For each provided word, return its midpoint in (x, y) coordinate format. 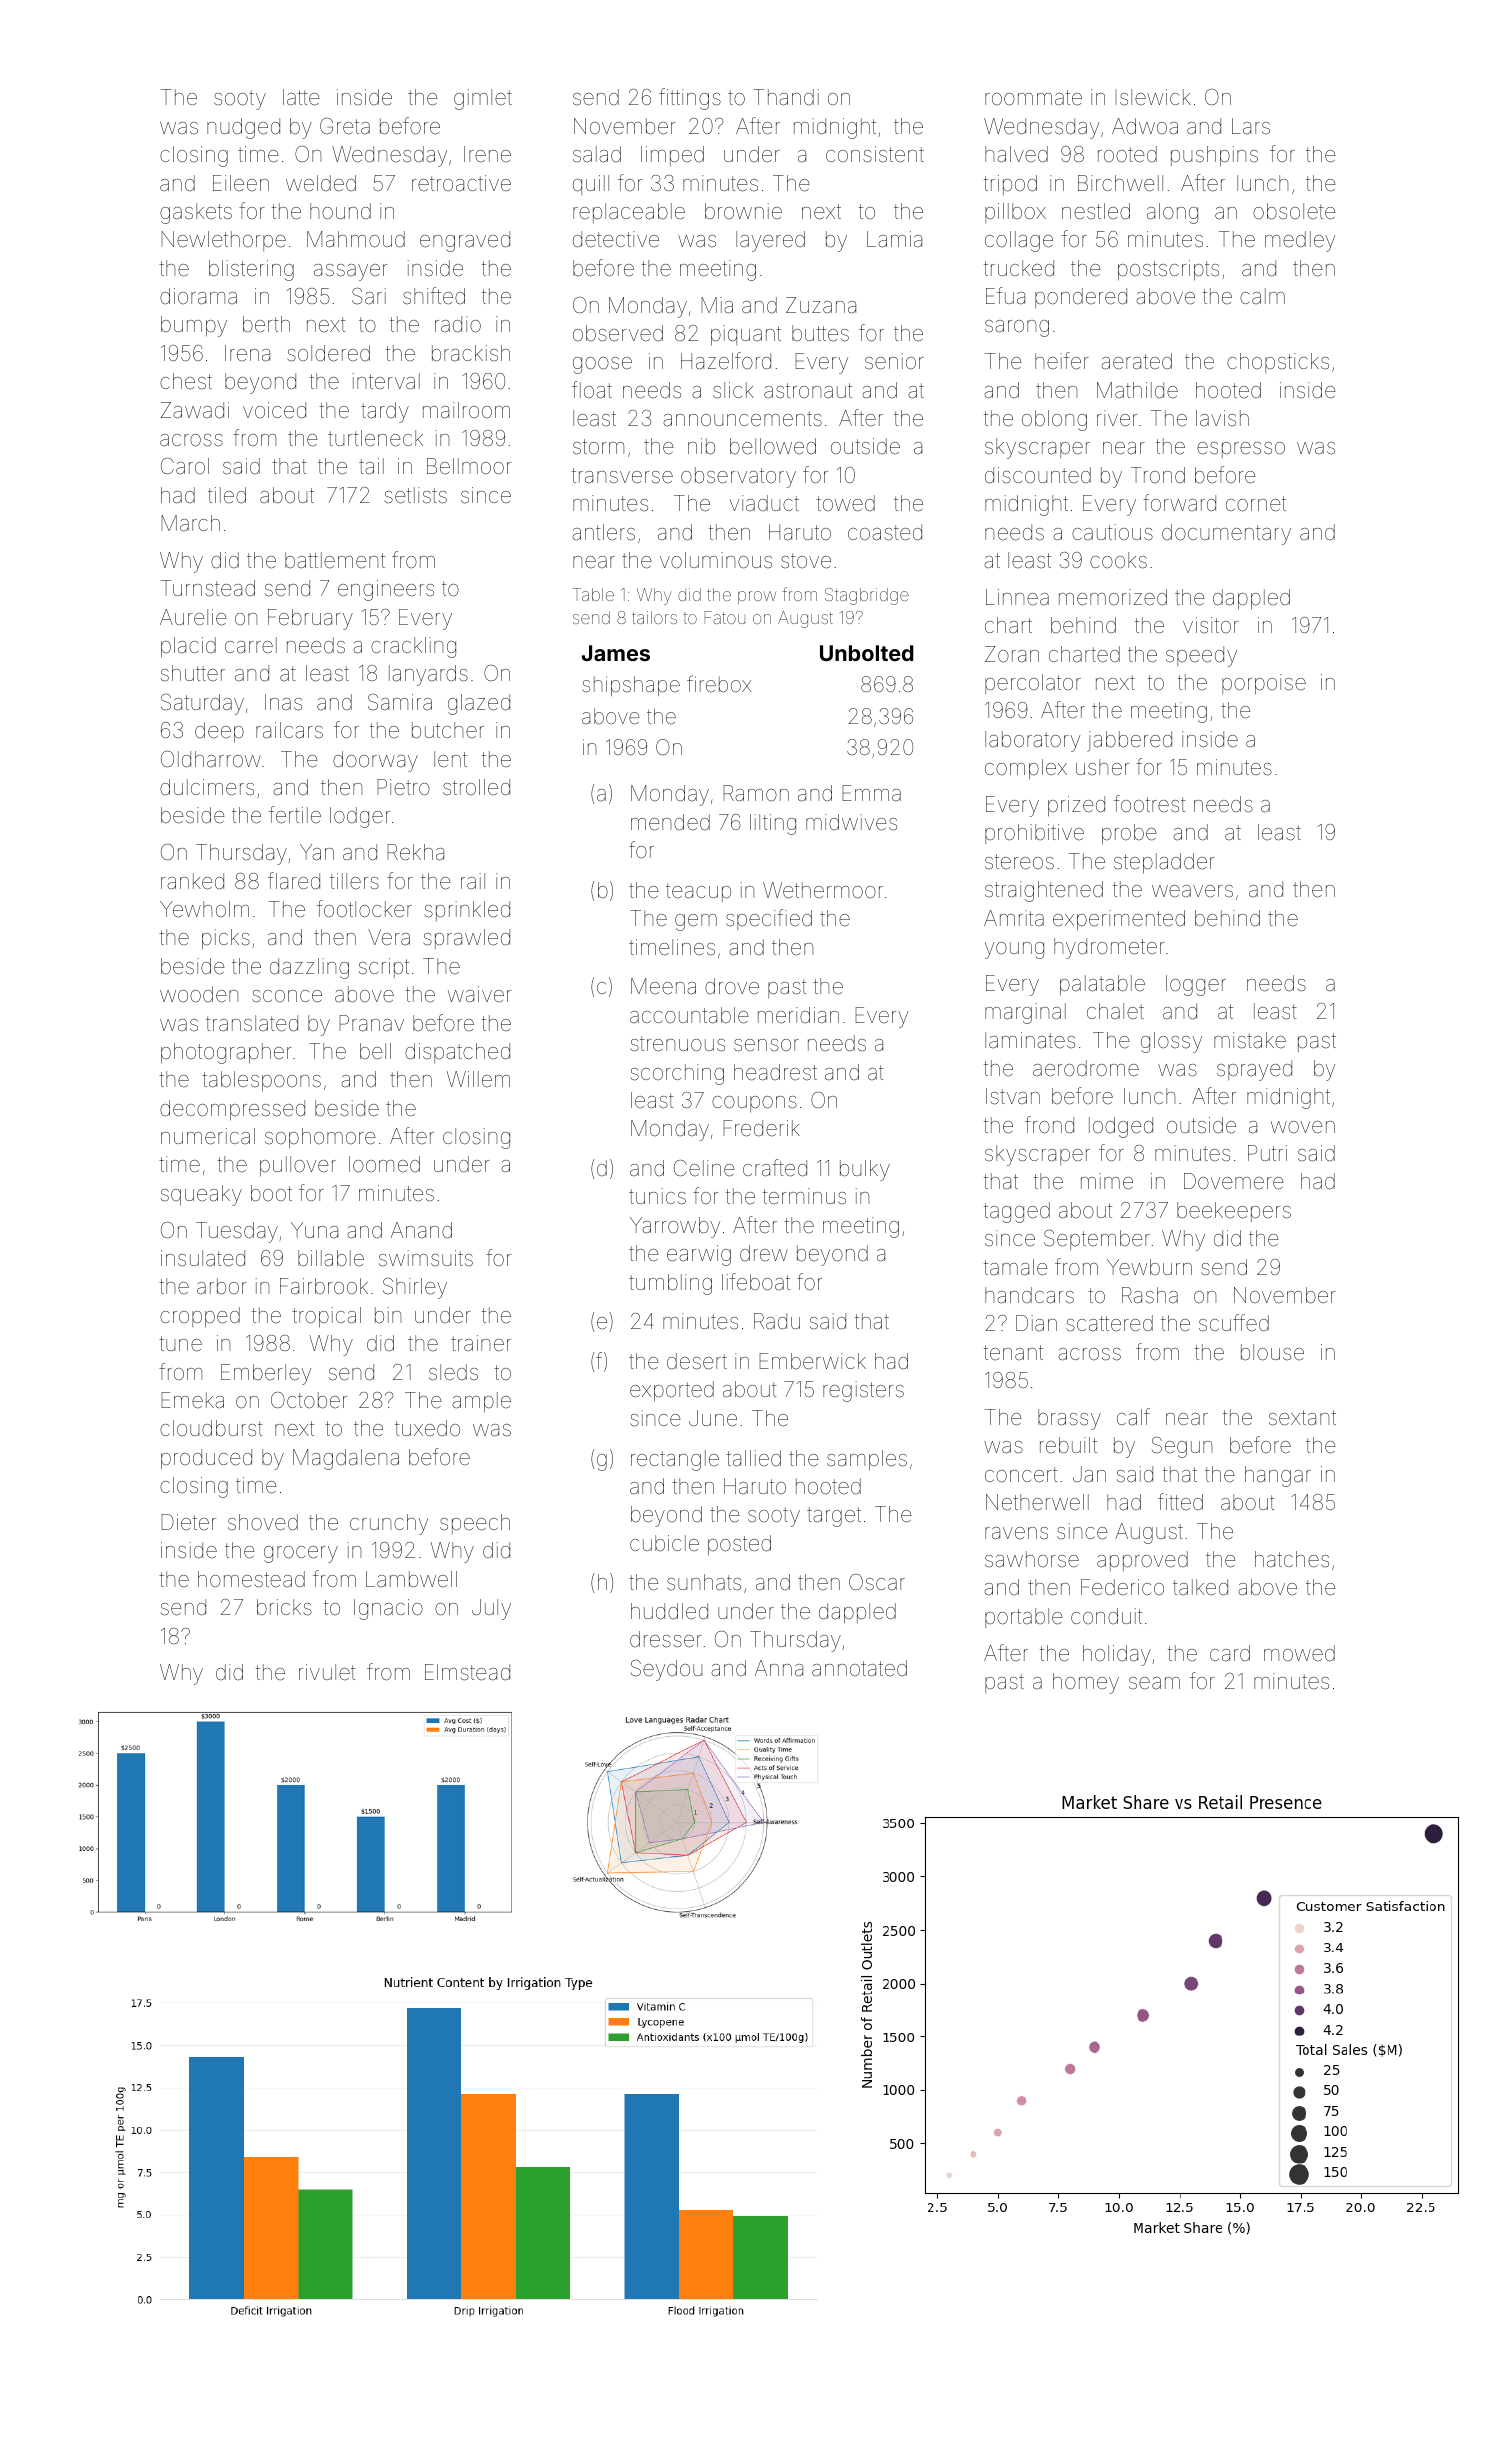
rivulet (327, 1672)
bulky (865, 1170)
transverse (622, 476)
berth (266, 324)
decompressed (232, 1110)
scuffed (1234, 1322)
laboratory (1032, 741)
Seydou (666, 1670)
